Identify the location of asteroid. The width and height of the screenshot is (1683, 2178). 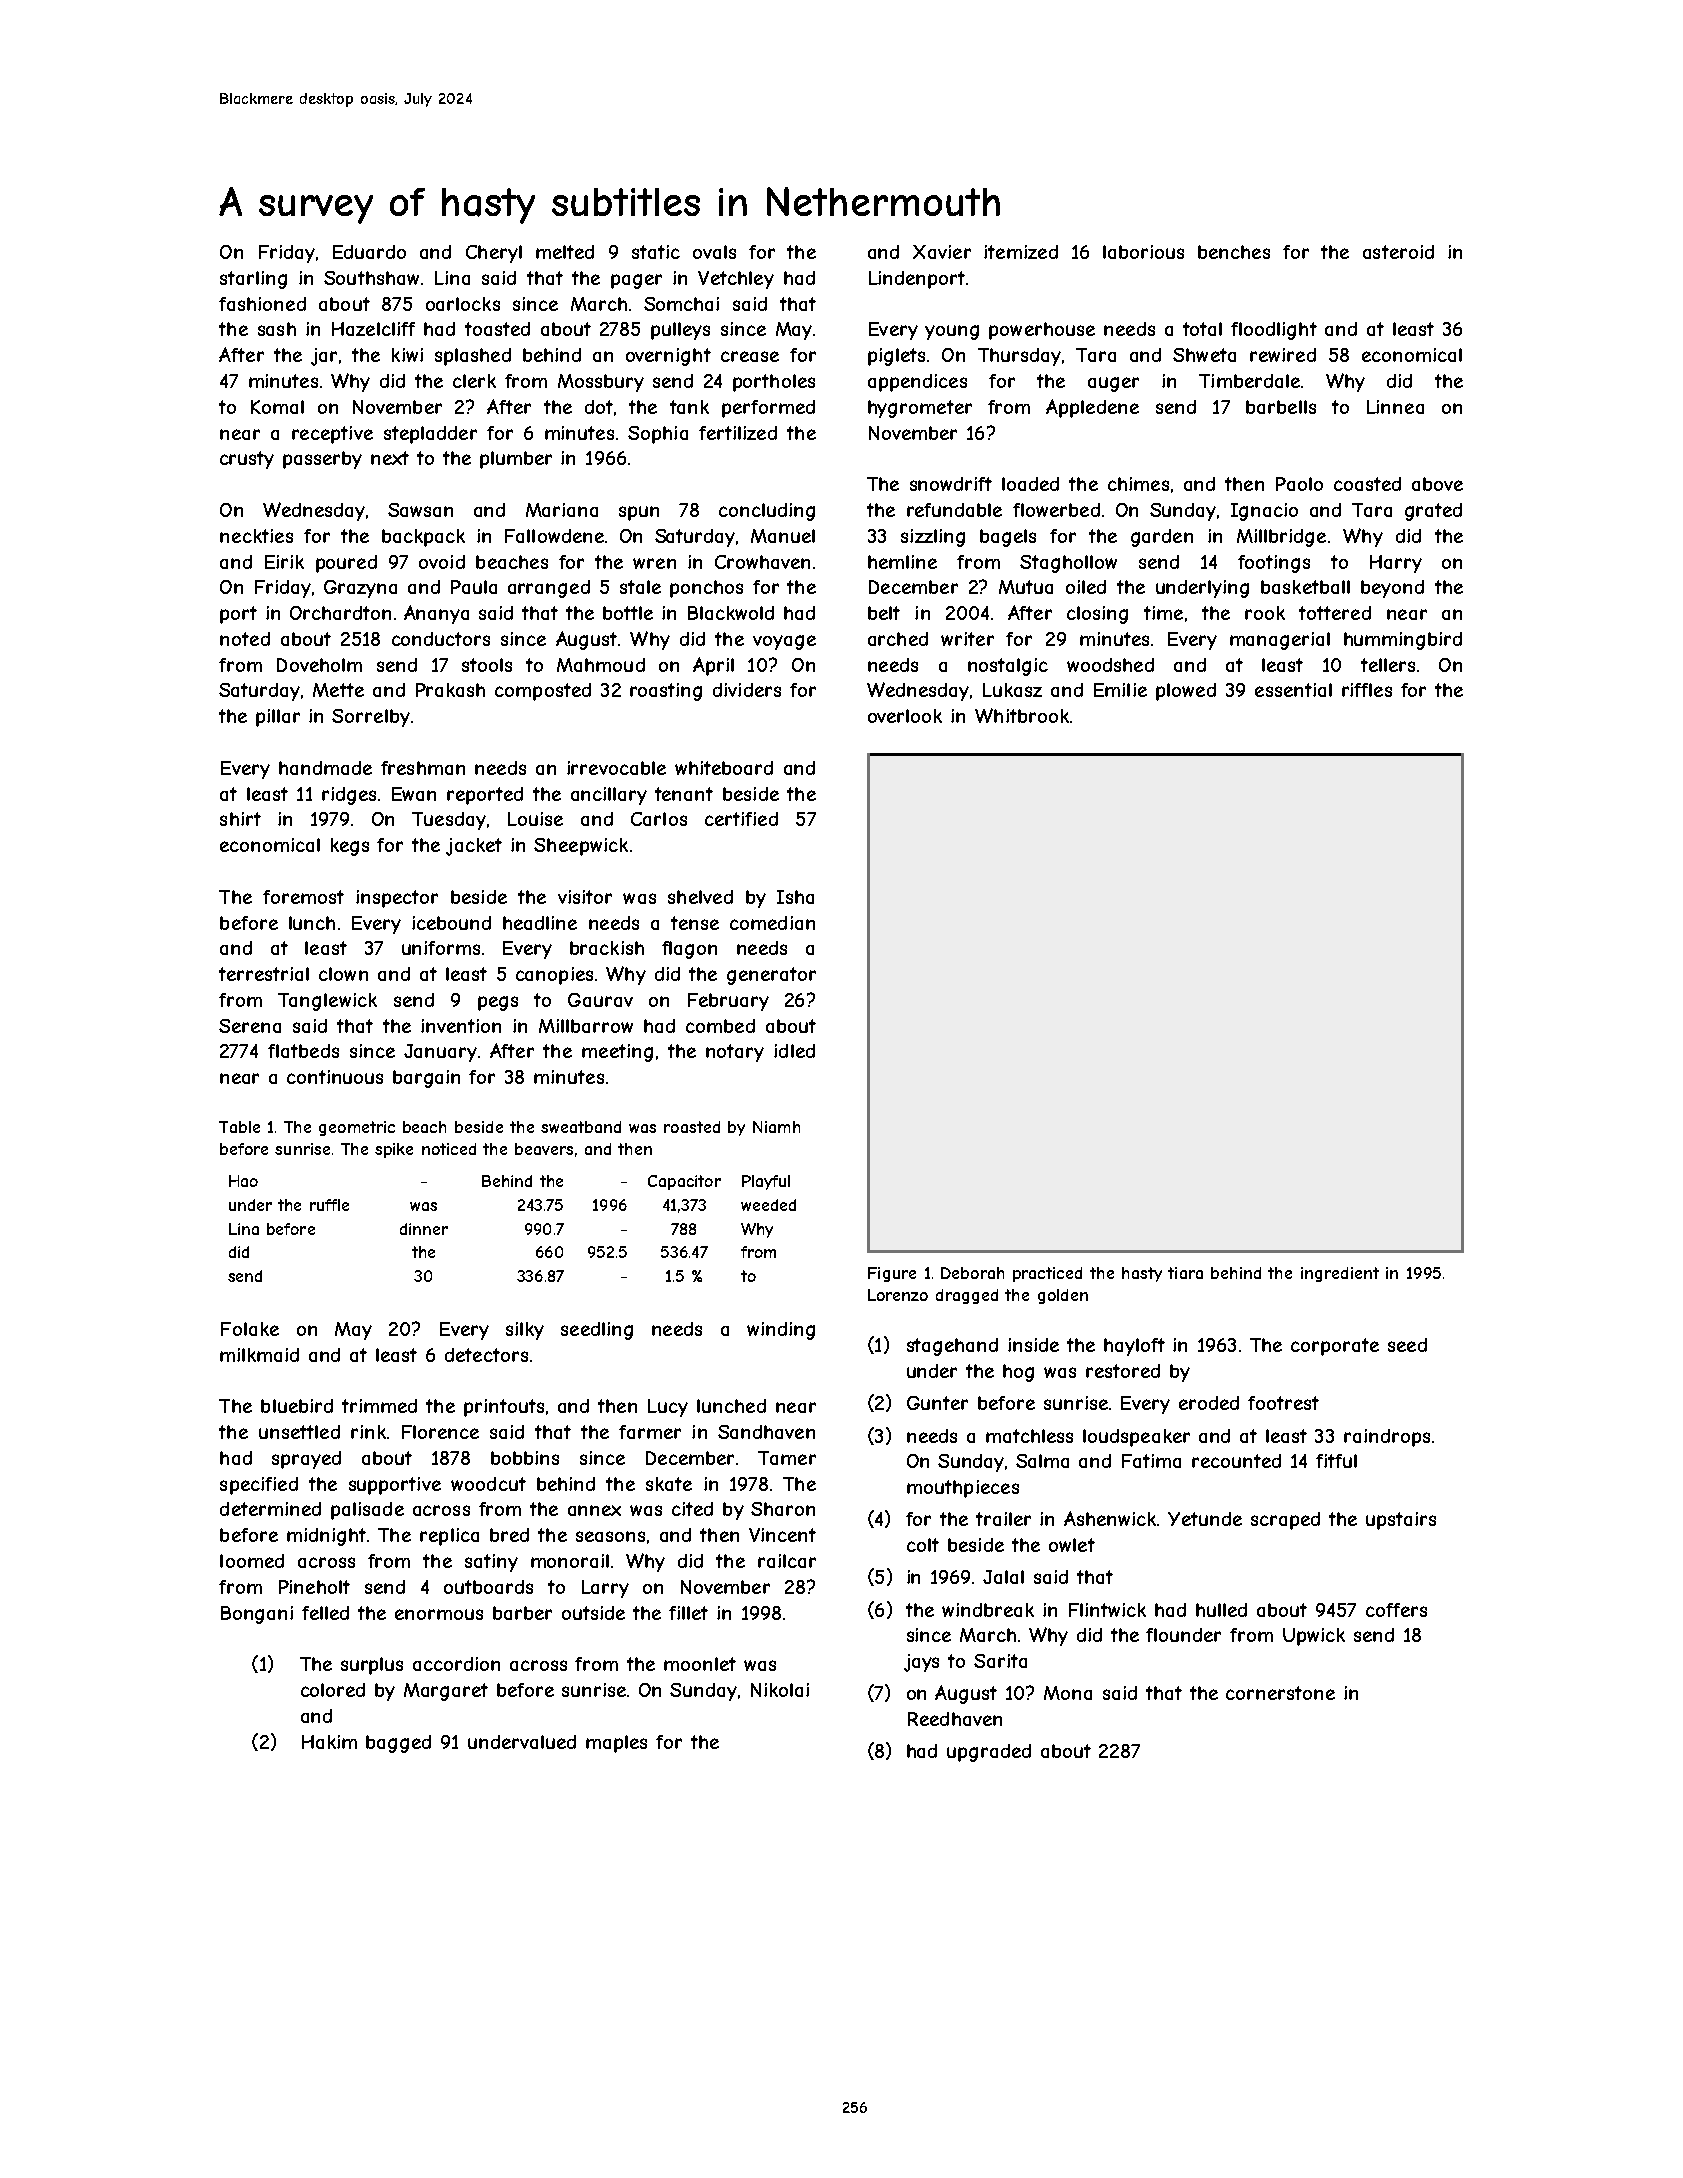
(1398, 252).
